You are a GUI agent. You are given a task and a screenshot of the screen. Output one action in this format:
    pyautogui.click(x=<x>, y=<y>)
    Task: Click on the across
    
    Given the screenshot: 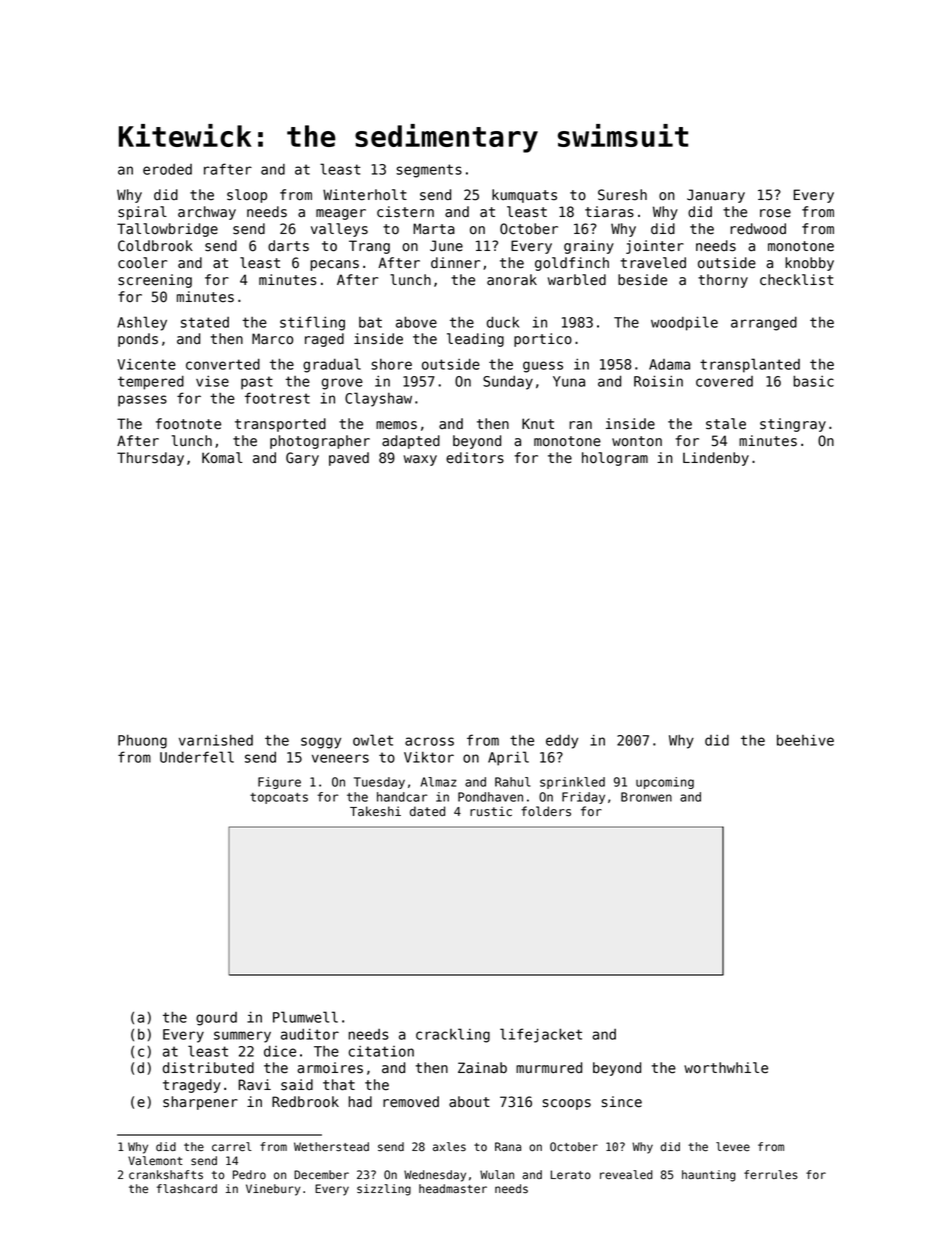 What is the action you would take?
    pyautogui.click(x=429, y=741)
